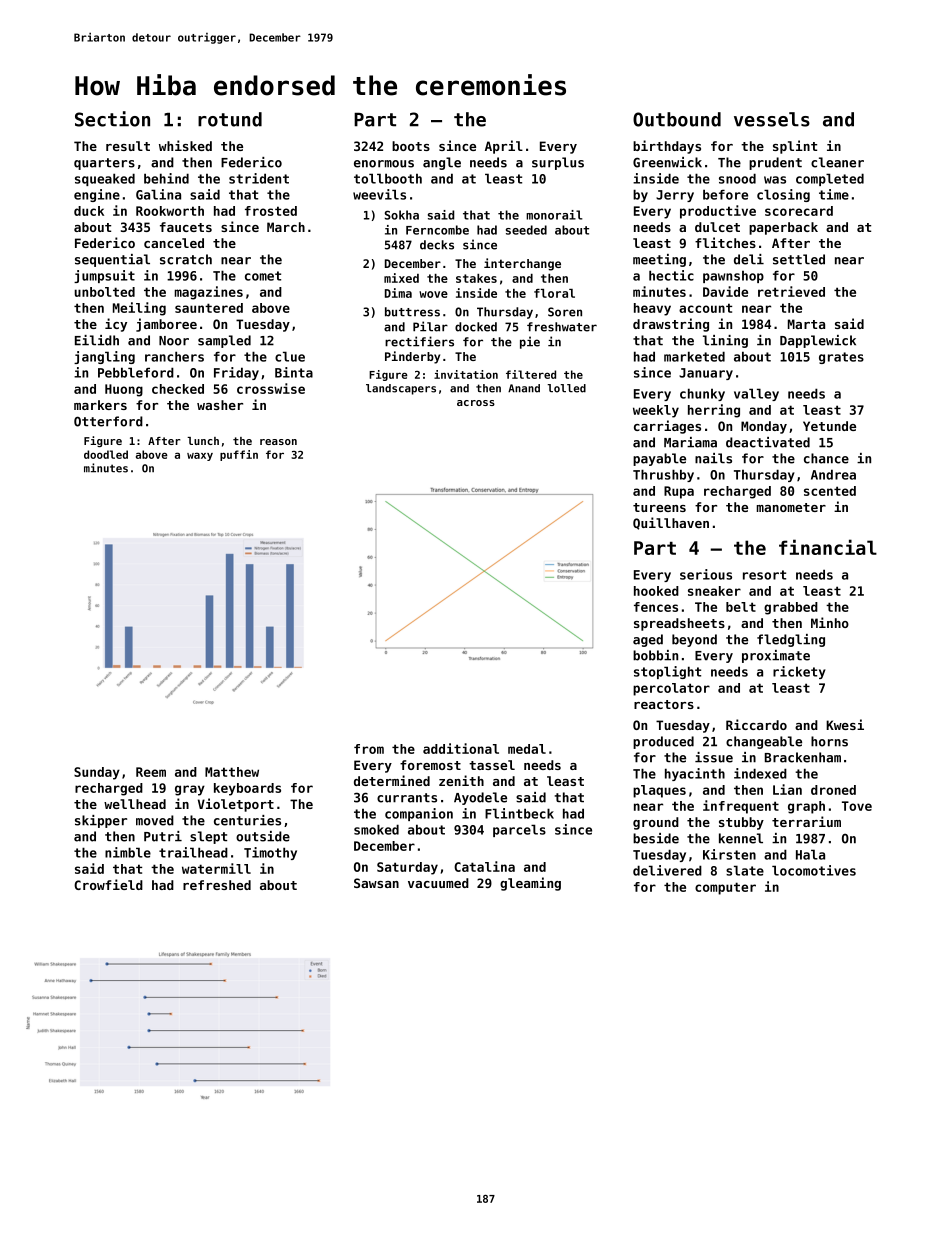 This image has height=1233, width=952. I want to click on strident, so click(259, 178).
